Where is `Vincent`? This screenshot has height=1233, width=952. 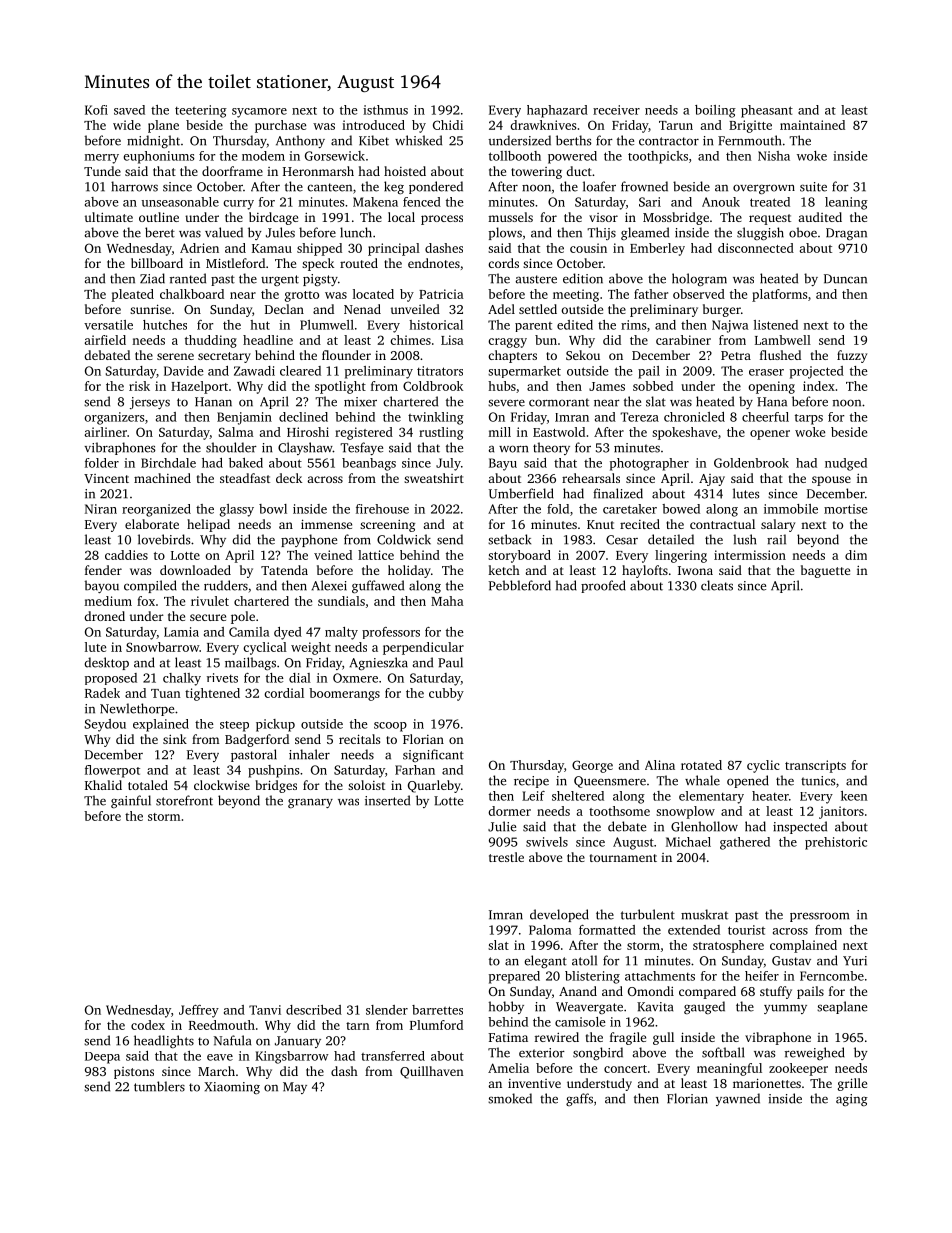 Vincent is located at coordinates (106, 478).
